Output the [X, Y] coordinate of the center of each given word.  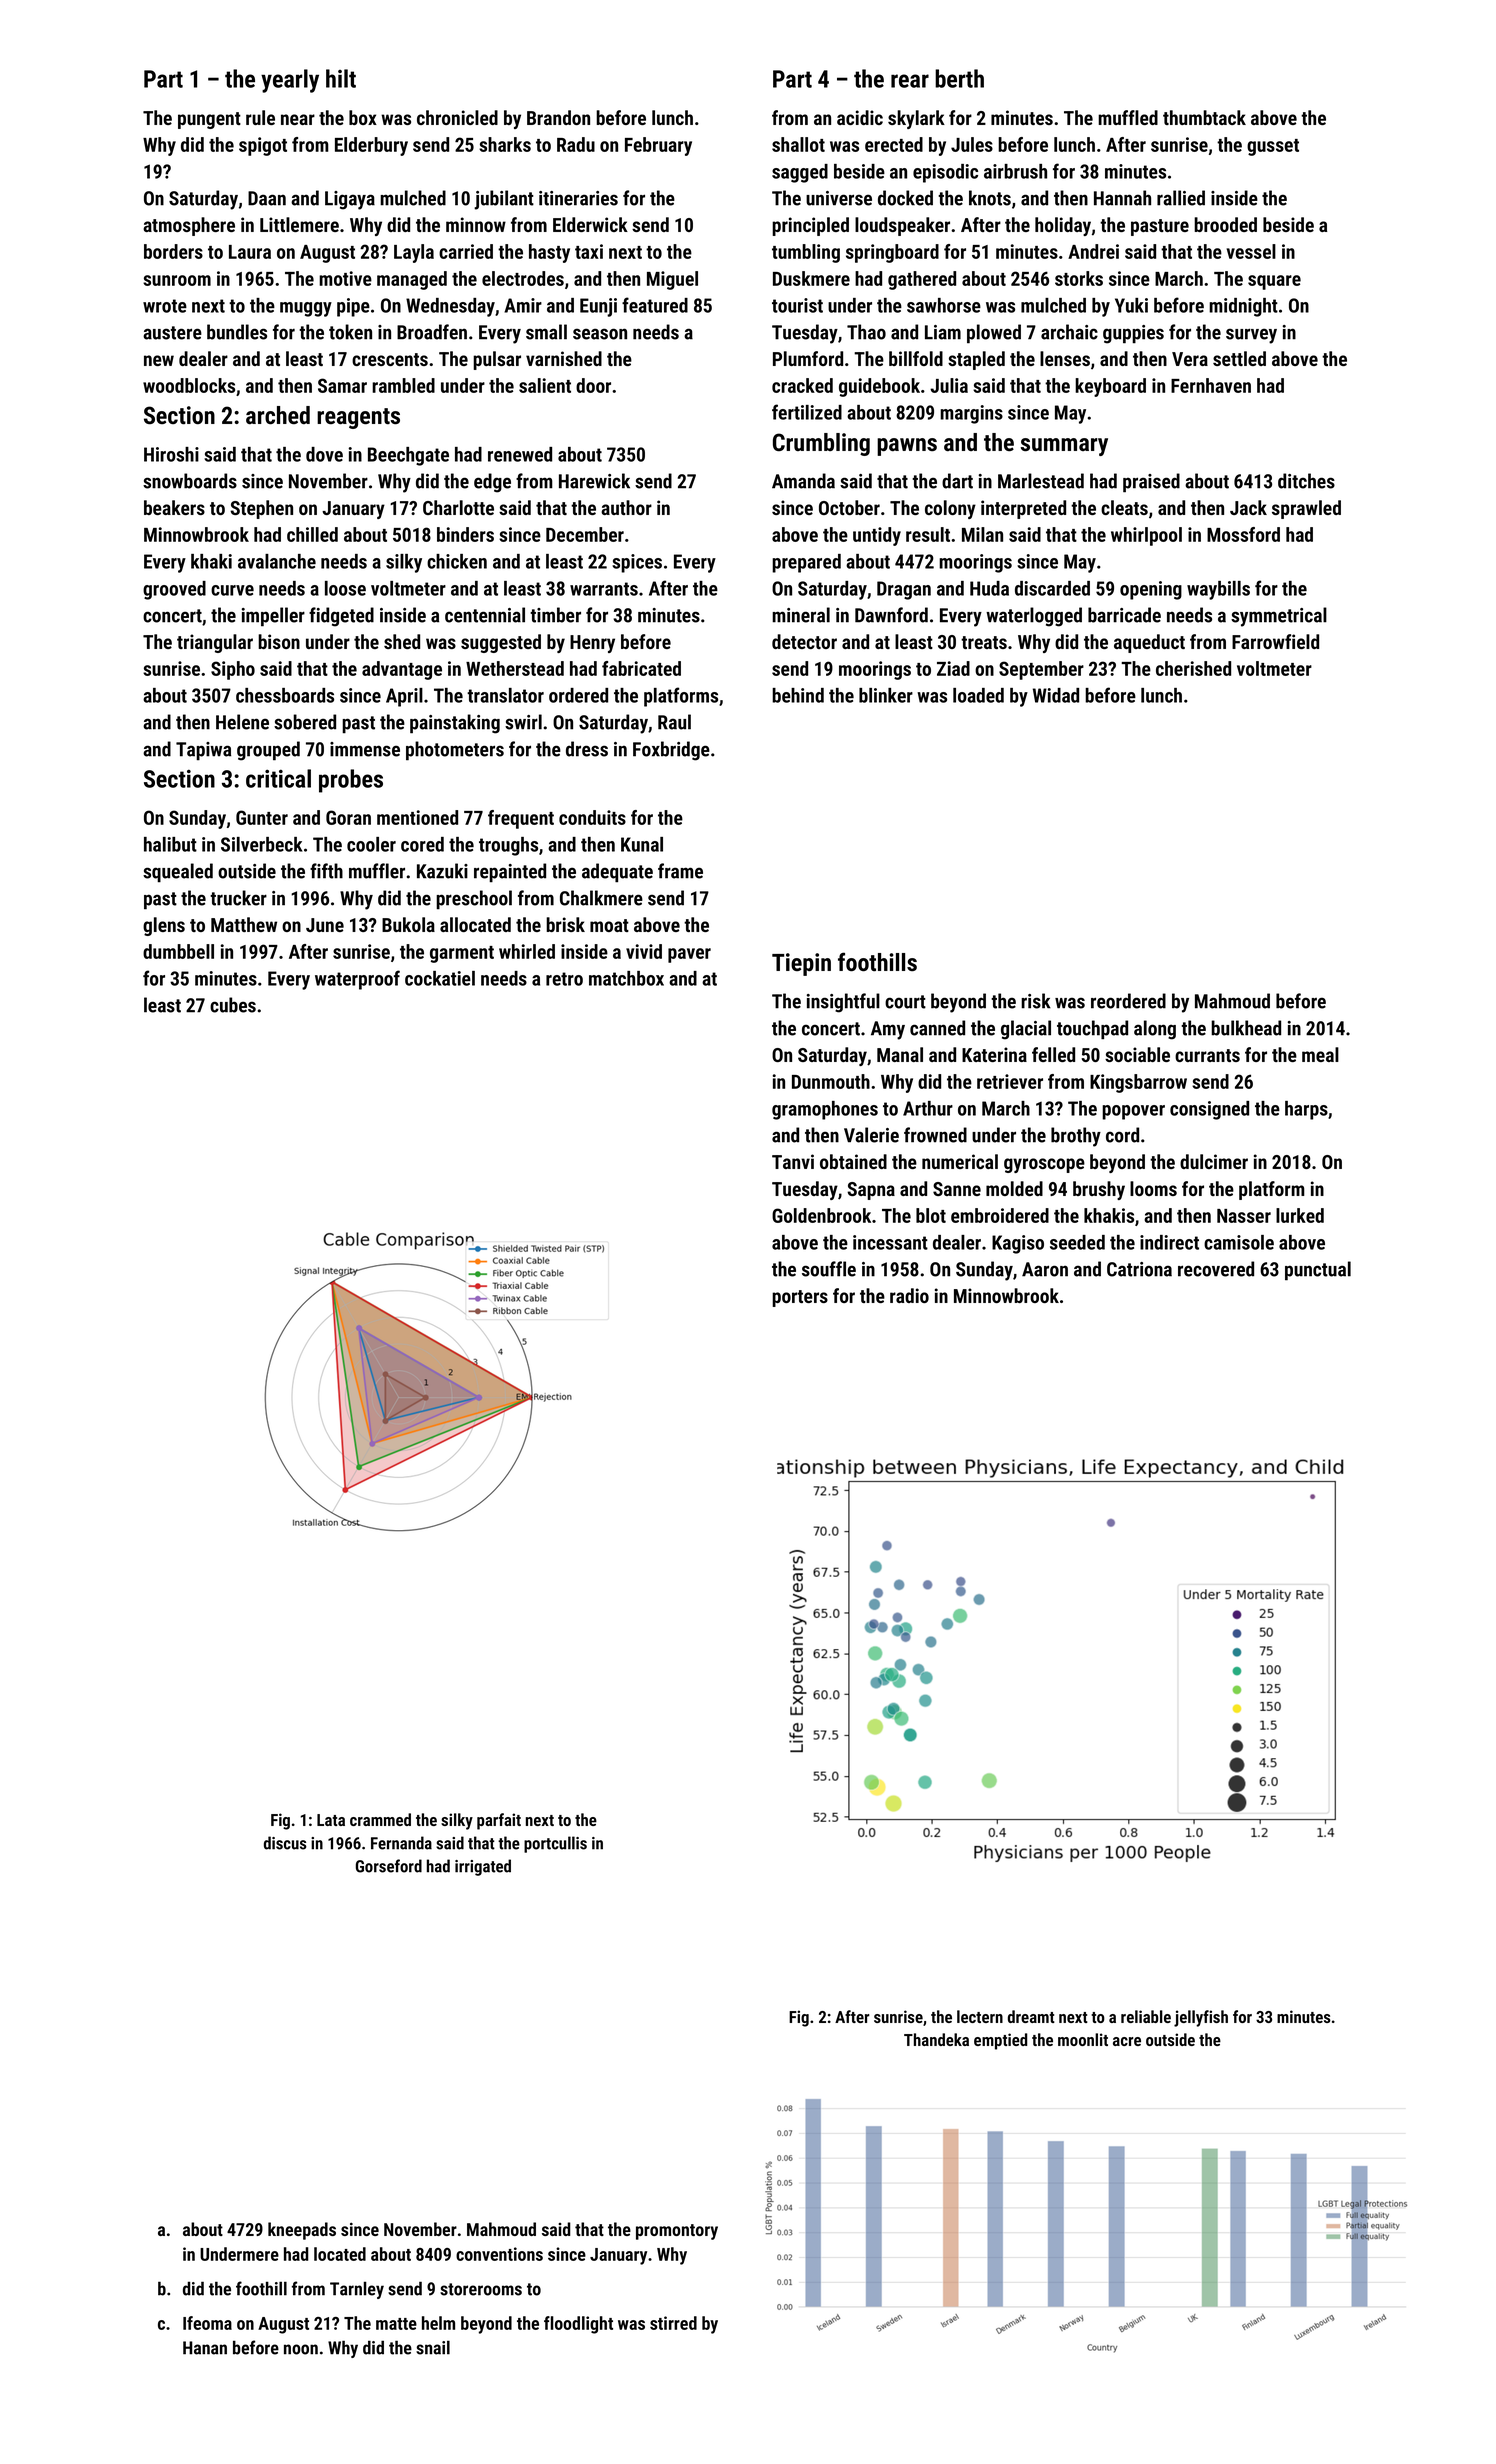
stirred [673, 2323]
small [546, 332]
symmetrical [1279, 617]
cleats [1124, 507]
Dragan [904, 590]
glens [164, 926]
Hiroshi [171, 454]
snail [433, 2347]
